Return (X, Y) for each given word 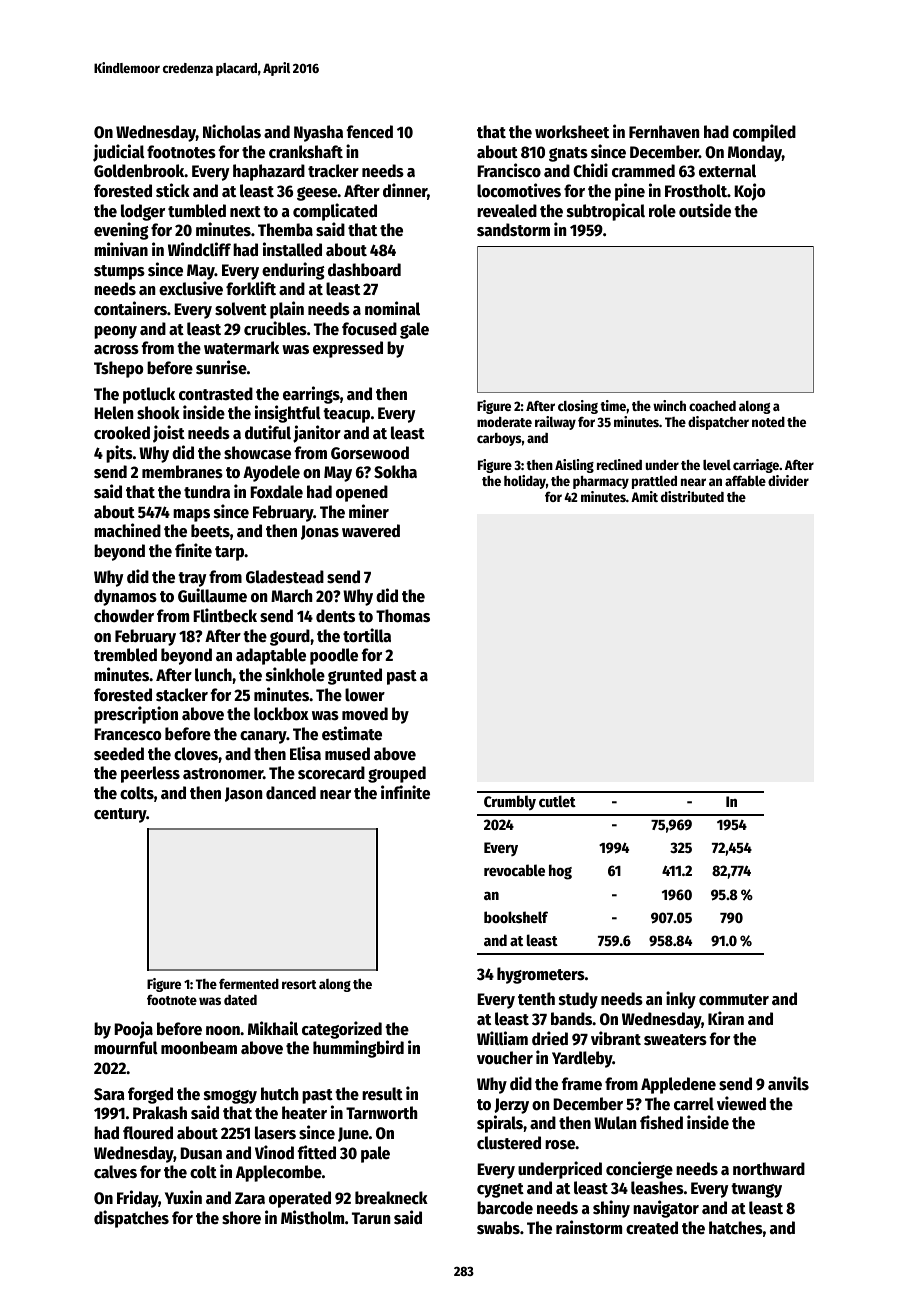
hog (560, 872)
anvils (788, 1083)
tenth (536, 999)
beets (210, 531)
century (120, 815)
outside (705, 210)
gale (414, 330)
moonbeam (199, 1048)
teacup (346, 415)
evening (121, 231)
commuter (734, 1000)
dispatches (131, 1219)
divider (788, 480)
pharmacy (601, 482)
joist (169, 434)
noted (768, 421)
